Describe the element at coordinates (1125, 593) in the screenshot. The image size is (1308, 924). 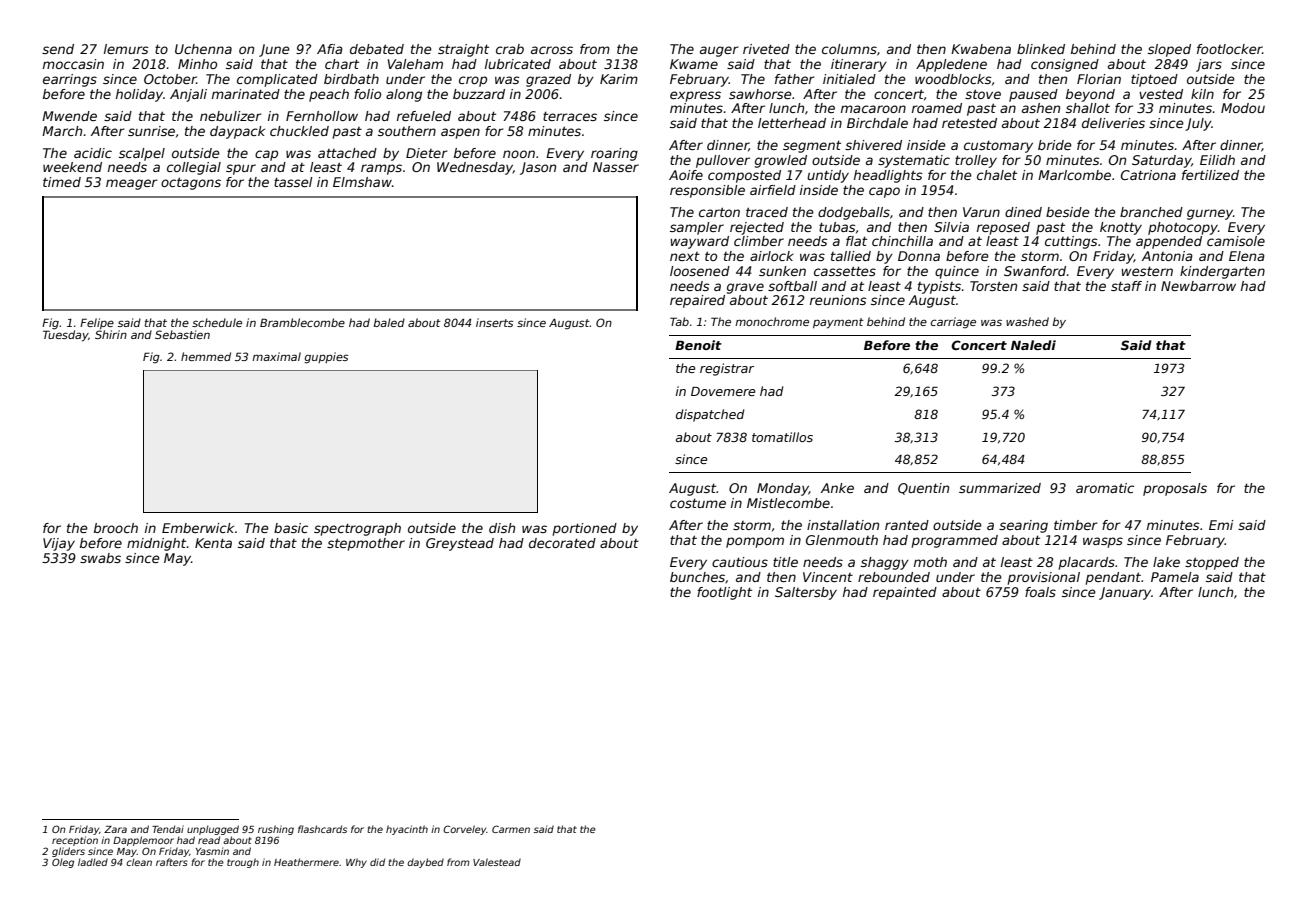
I see `January` at that location.
